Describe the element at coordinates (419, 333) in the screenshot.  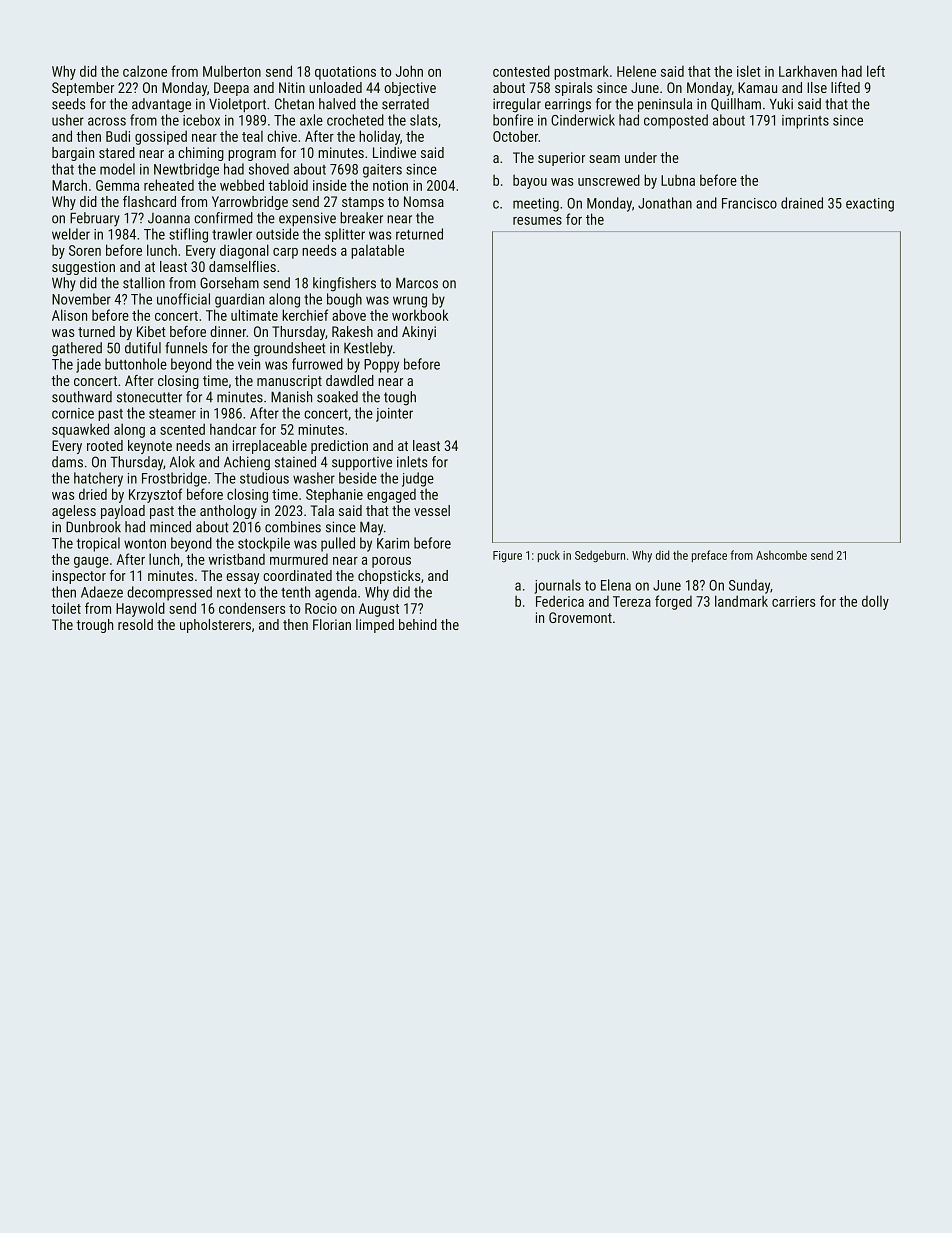
I see `Akinyi` at that location.
